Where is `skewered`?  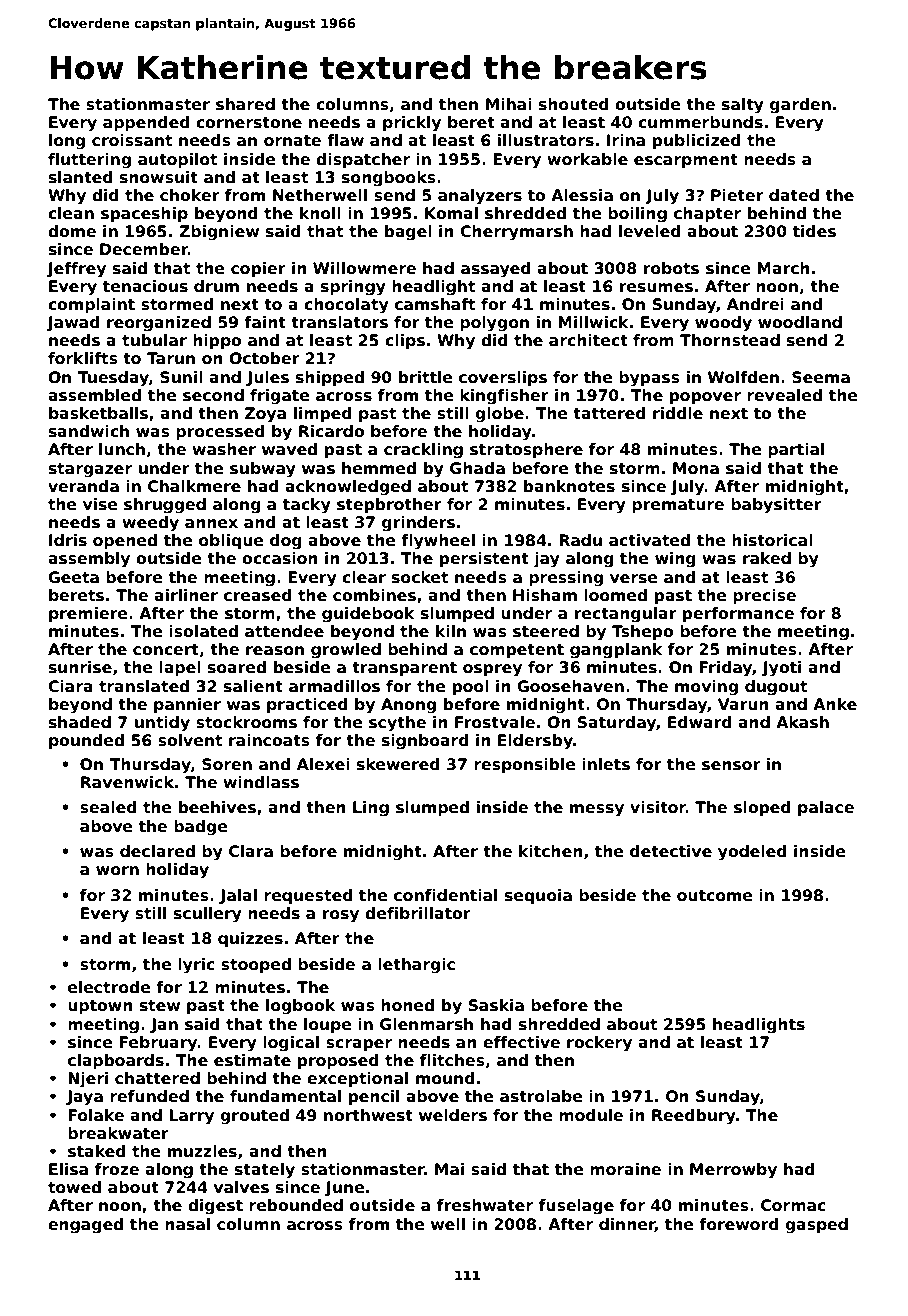 skewered is located at coordinates (398, 764).
